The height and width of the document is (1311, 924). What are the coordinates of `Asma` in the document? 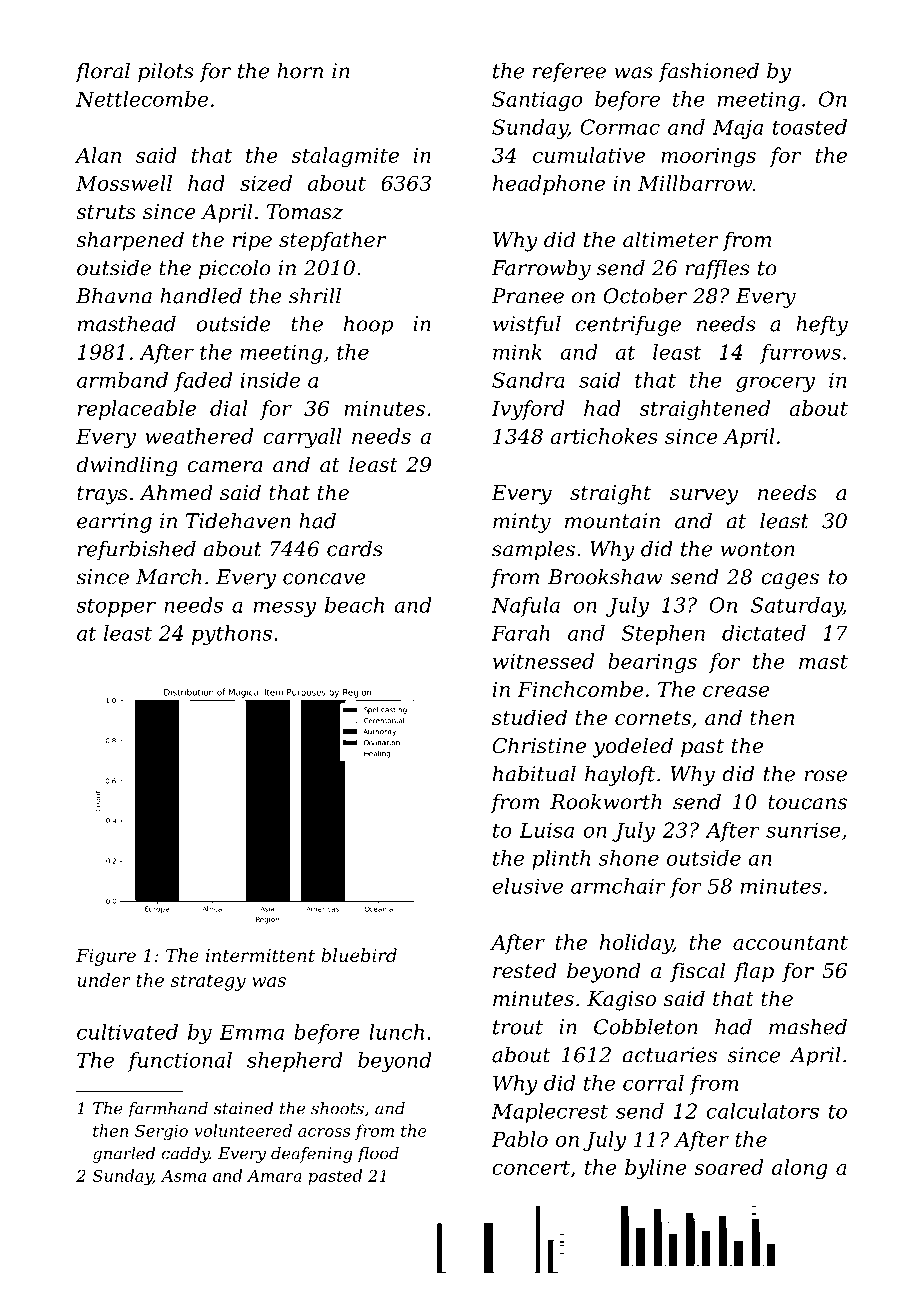 It's located at (183, 1176).
